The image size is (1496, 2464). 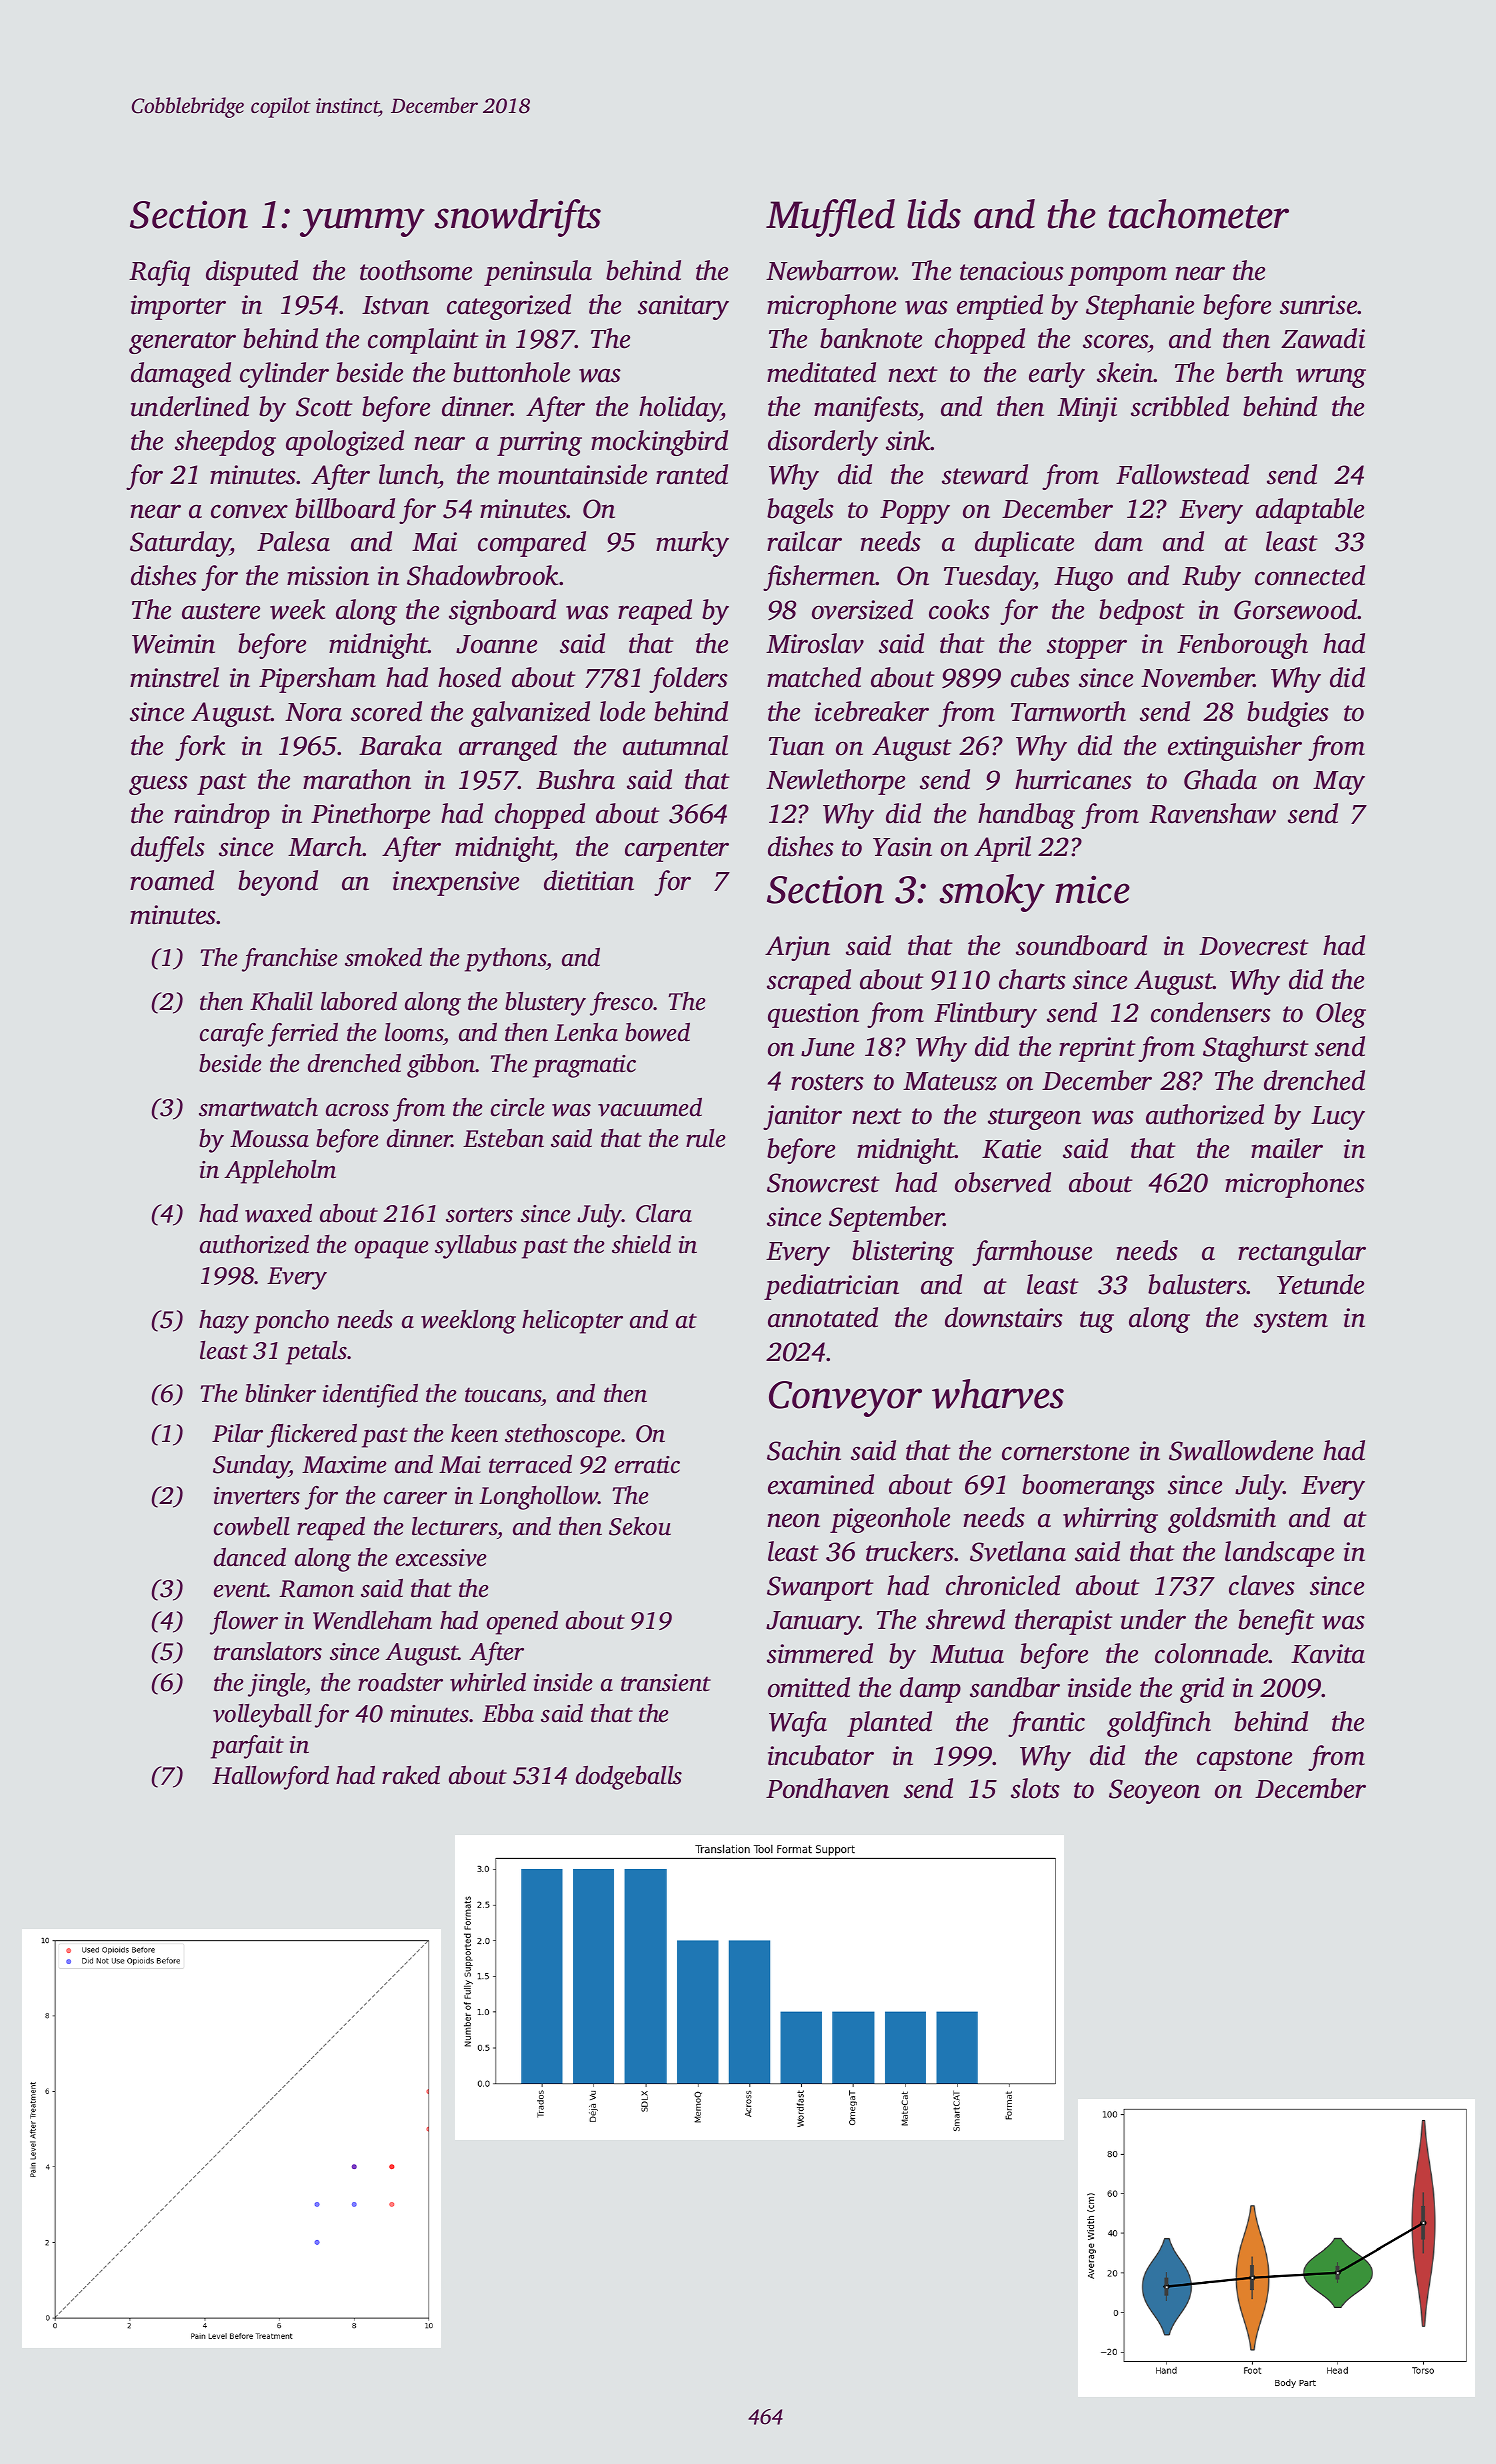 I want to click on berth, so click(x=1254, y=372).
